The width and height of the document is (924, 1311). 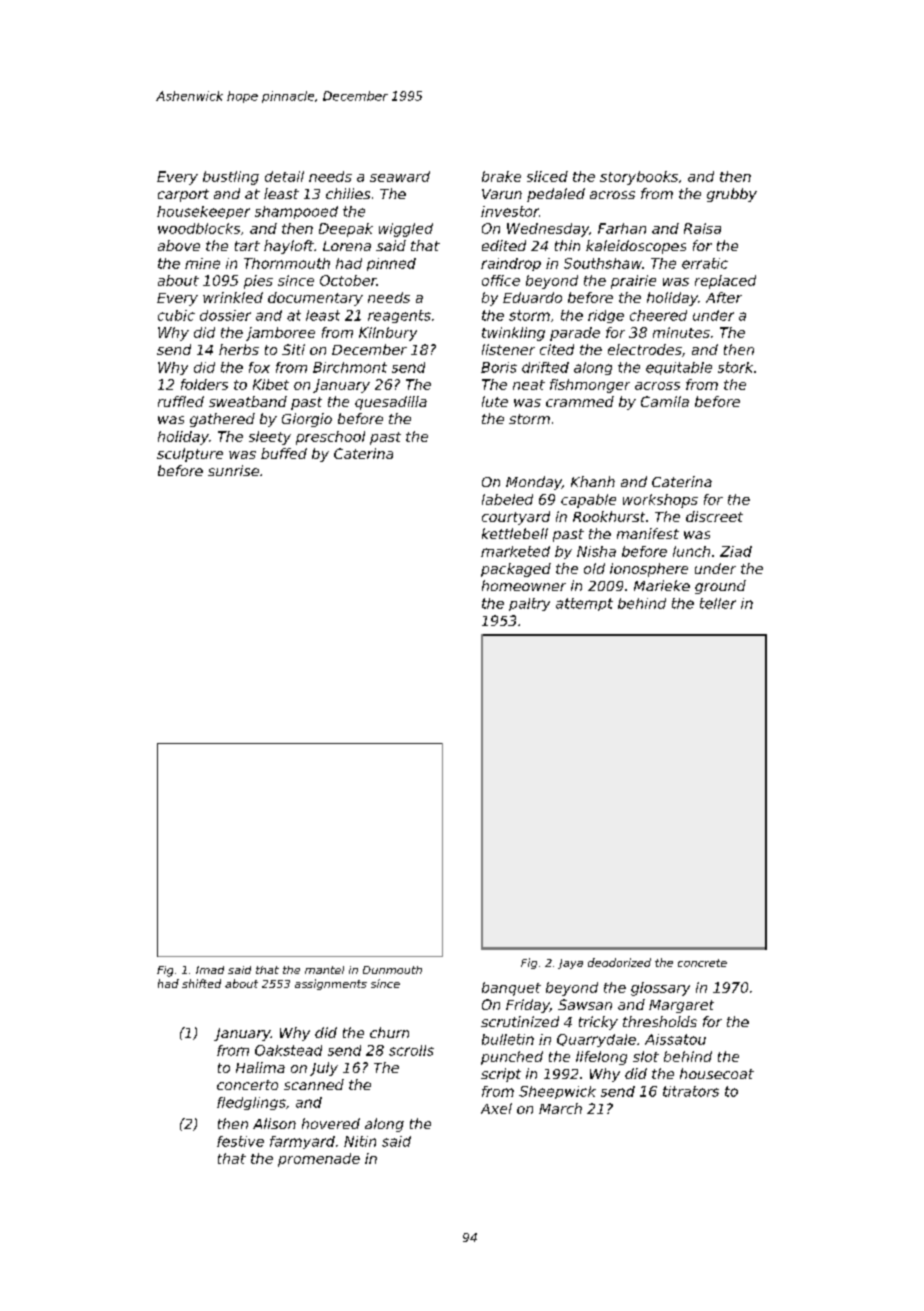 I want to click on Sheepwick, so click(x=557, y=1092).
